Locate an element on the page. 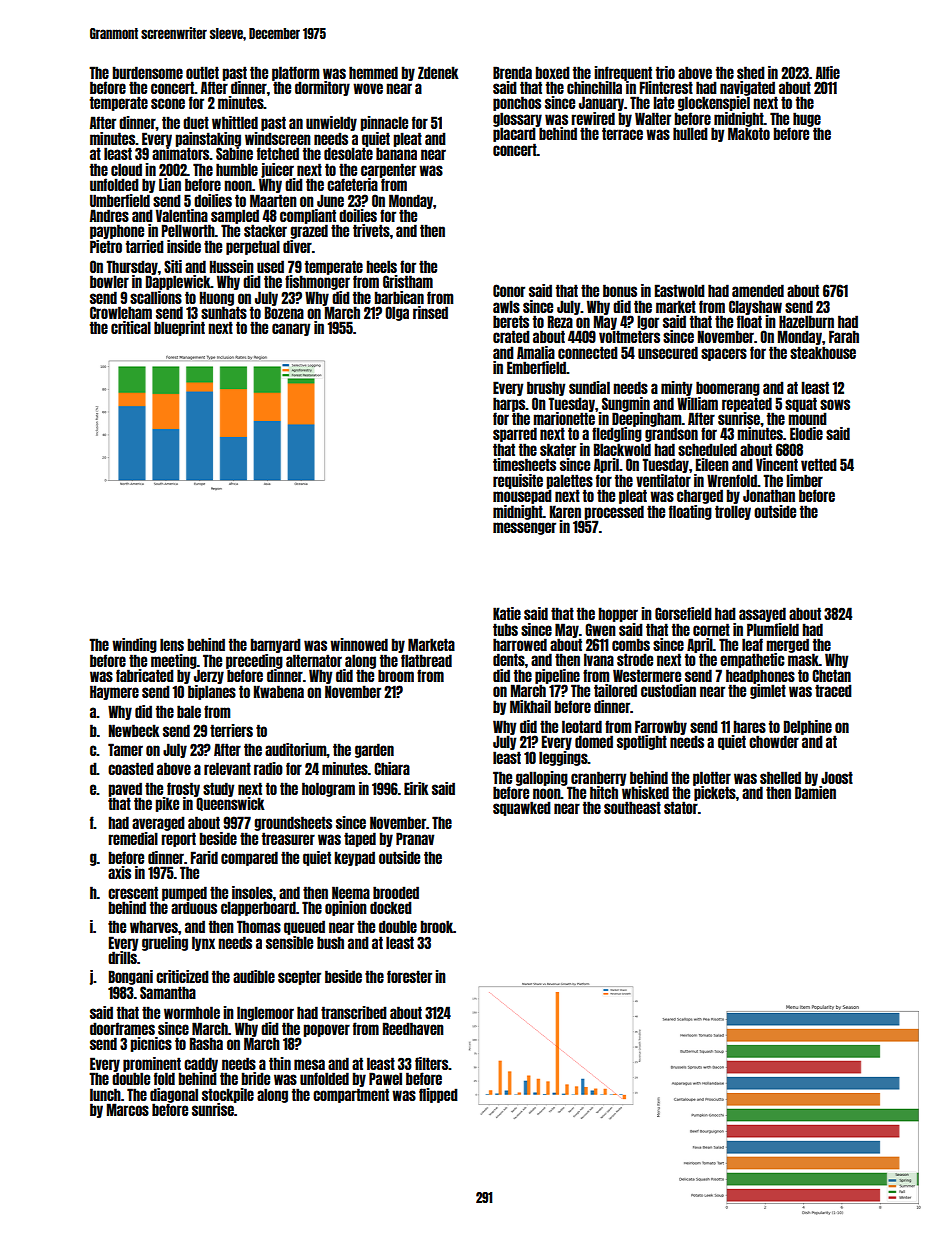  minty is located at coordinates (676, 388).
